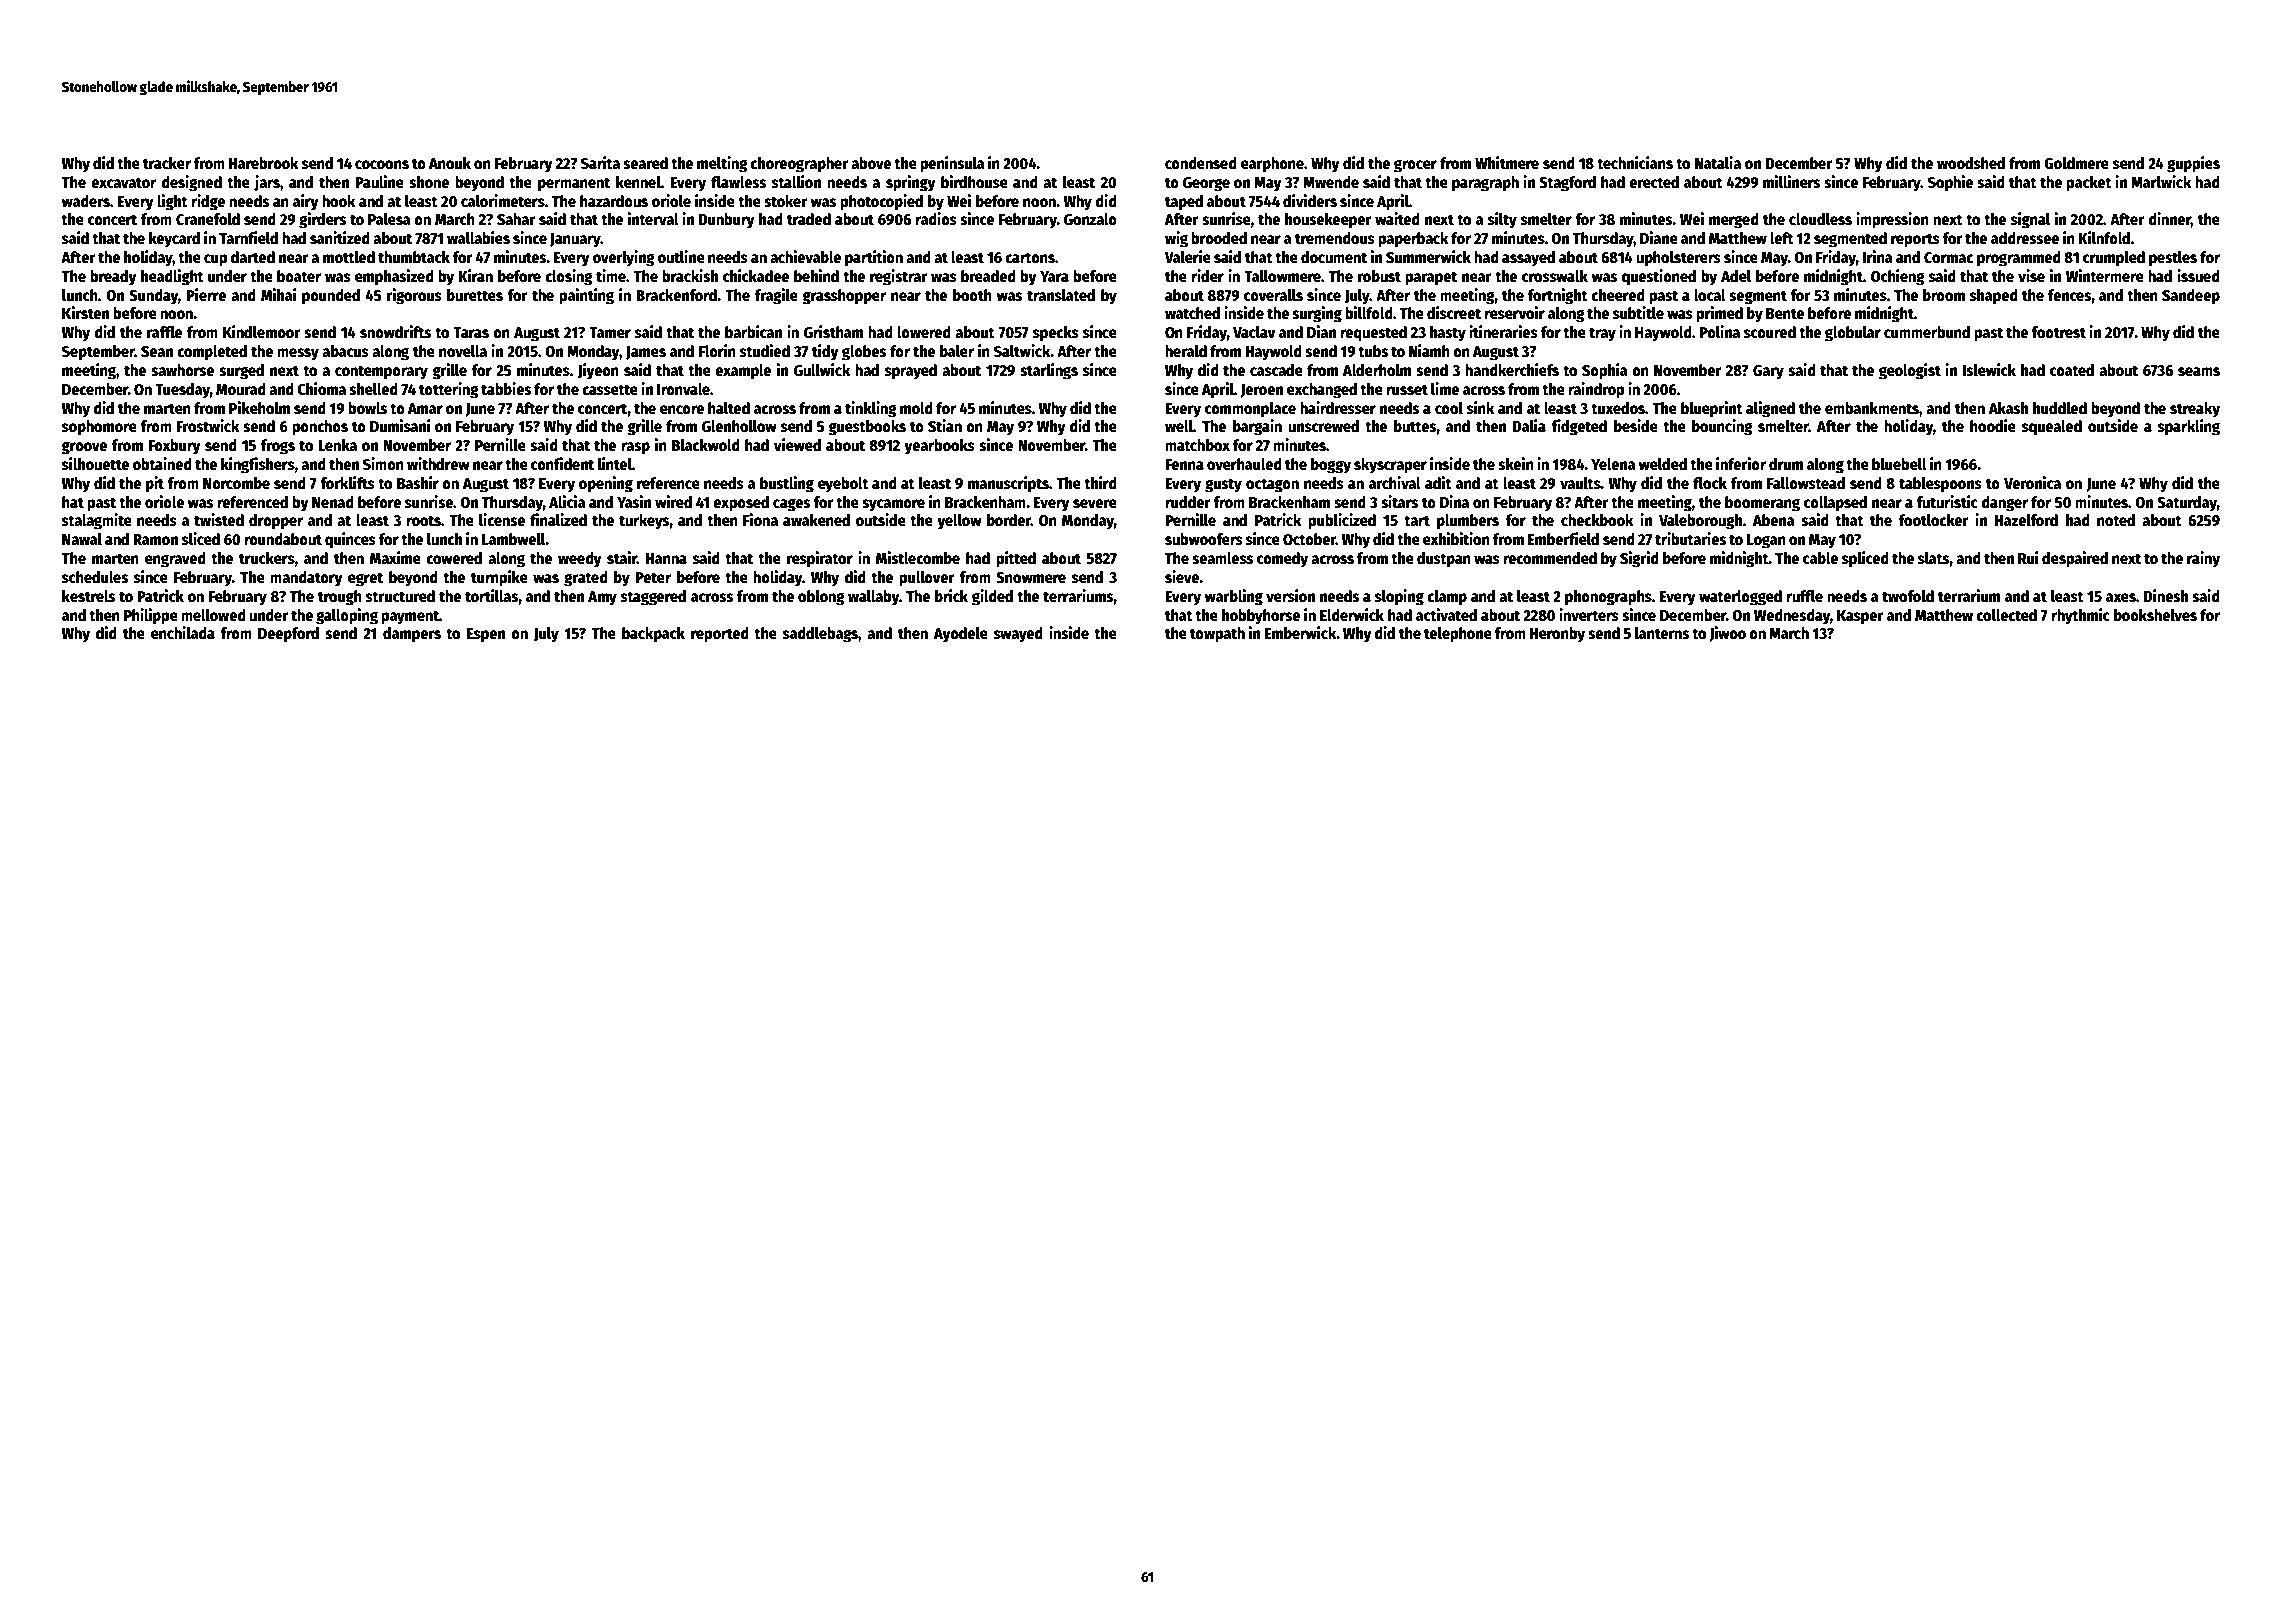  I want to click on designed, so click(191, 183).
